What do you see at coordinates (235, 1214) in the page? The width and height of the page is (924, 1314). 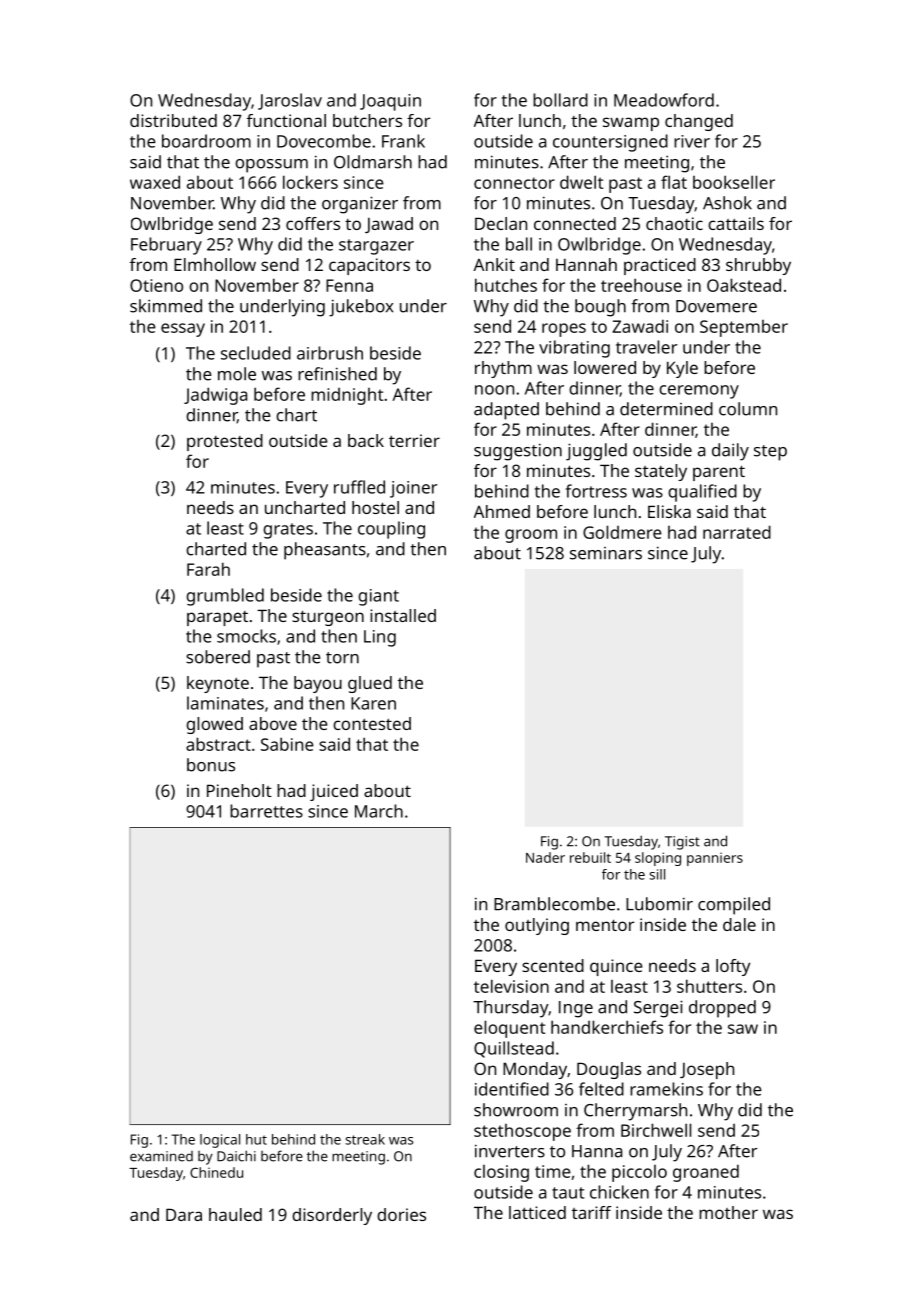 I see `hauled` at bounding box center [235, 1214].
